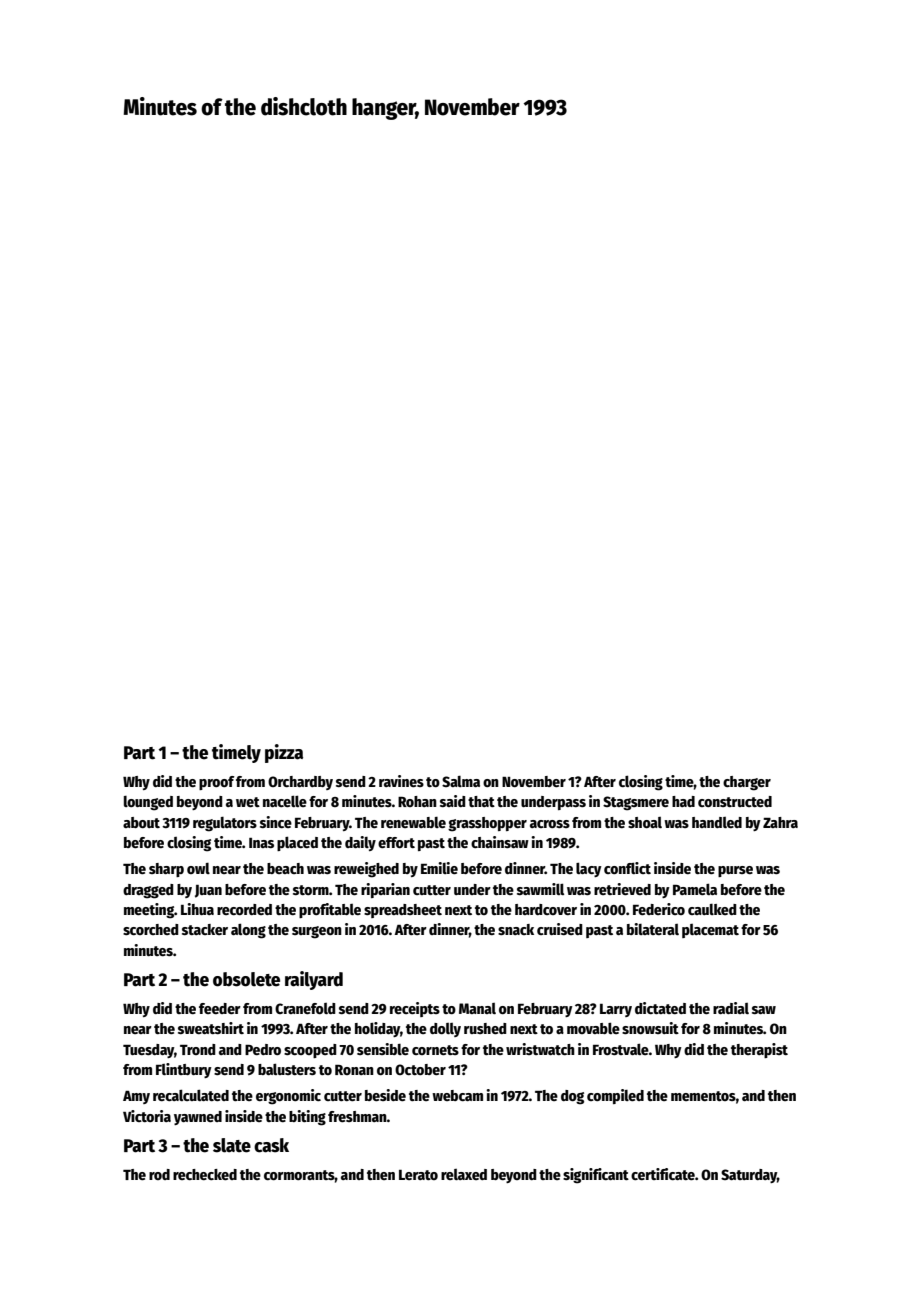 The width and height of the page is (924, 1314). Describe the element at coordinates (360, 843) in the page. I see `daily` at that location.
